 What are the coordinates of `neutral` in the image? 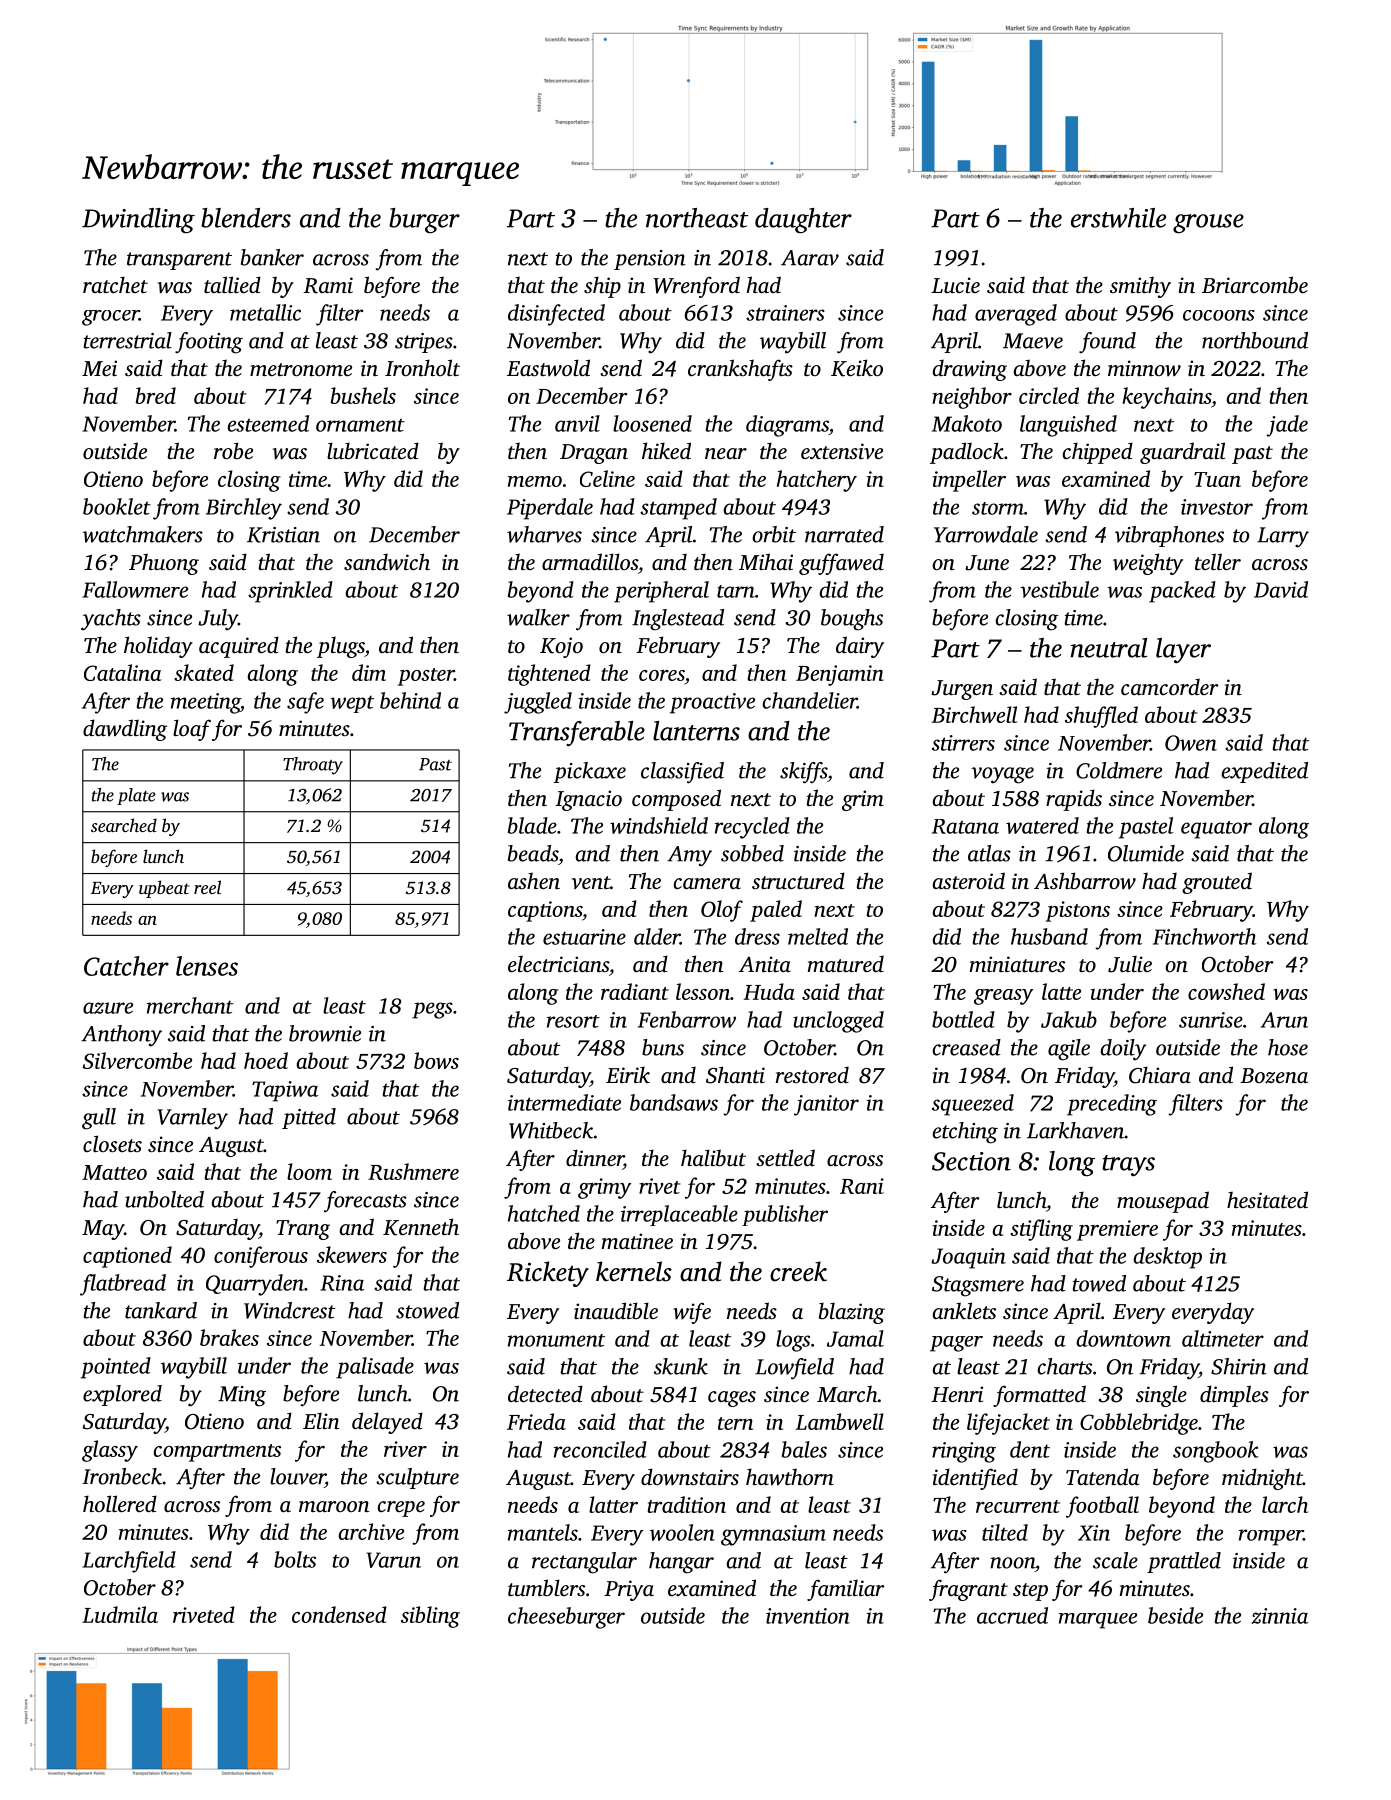 It's located at (1109, 648).
